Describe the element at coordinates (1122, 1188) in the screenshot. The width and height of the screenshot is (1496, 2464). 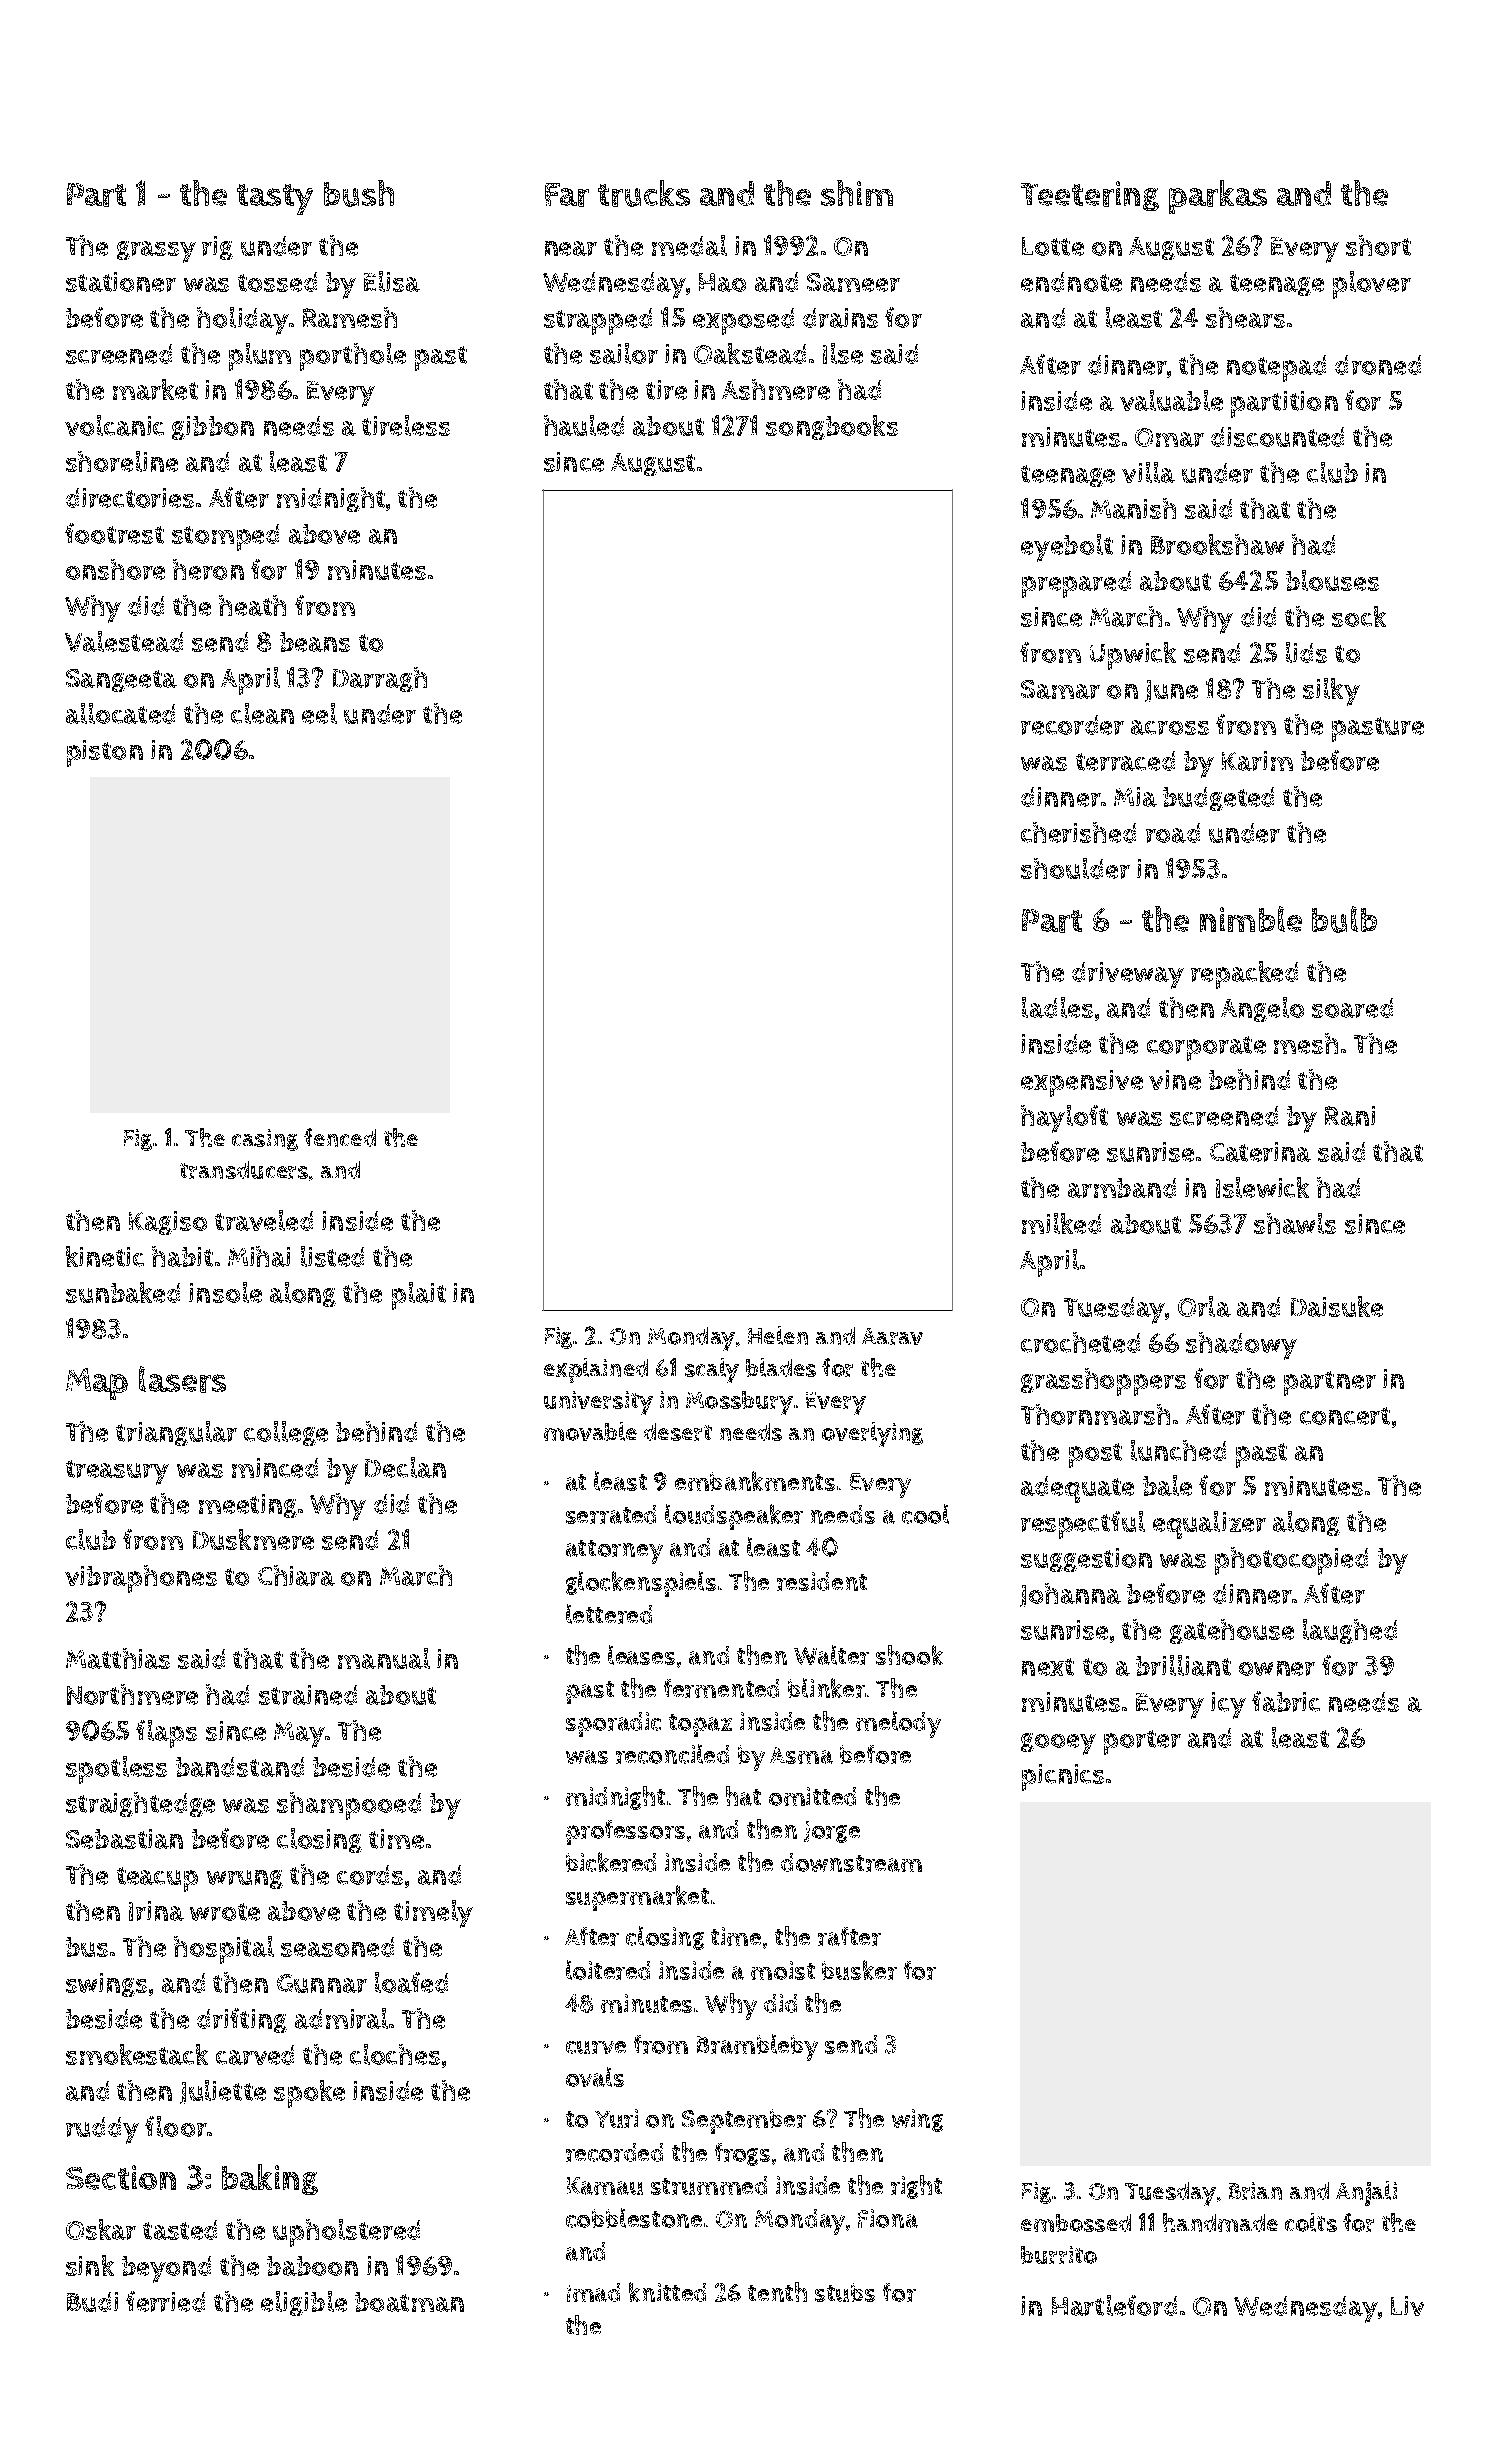
I see `armband` at that location.
